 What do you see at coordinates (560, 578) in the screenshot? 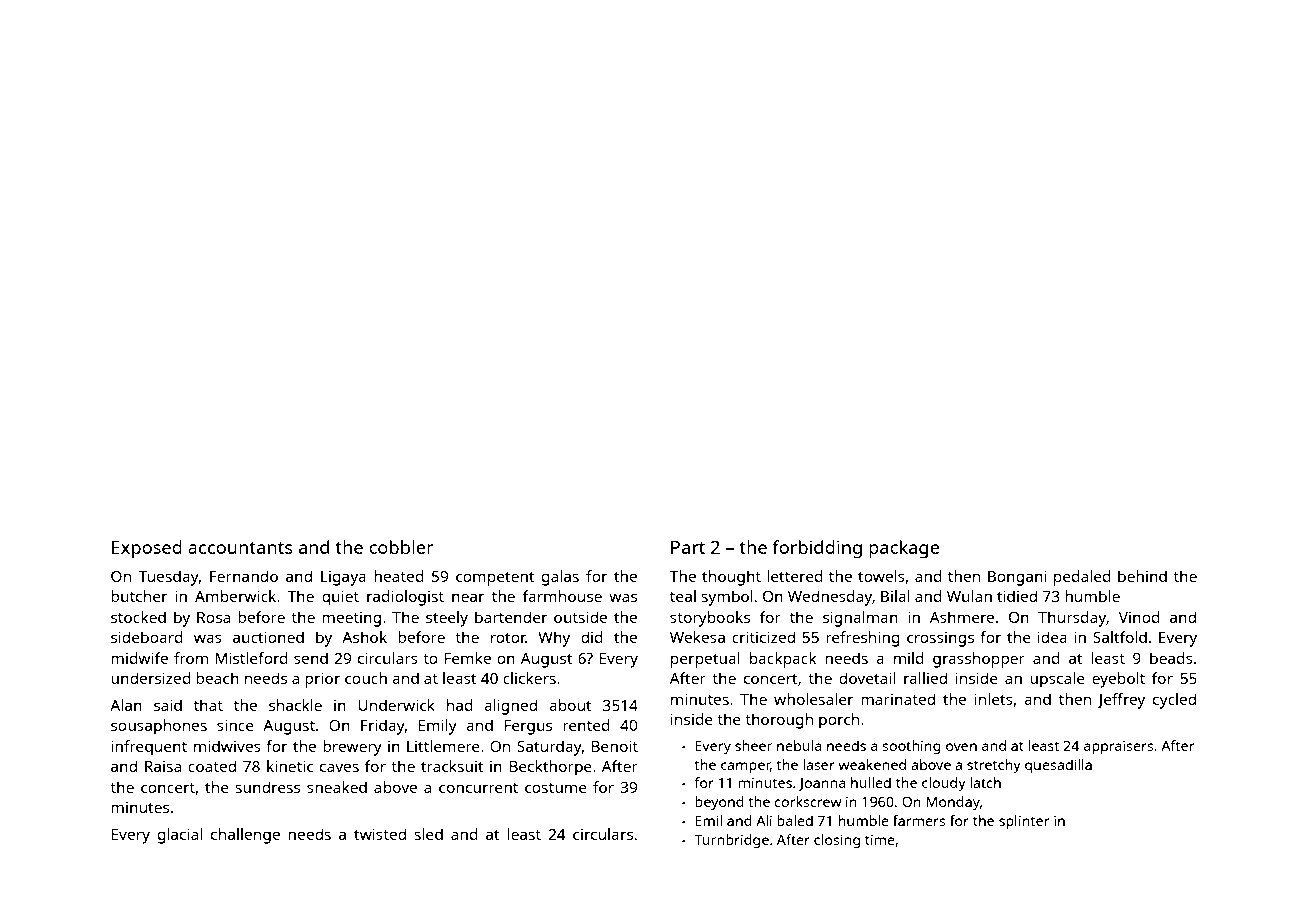
I see `galas` at bounding box center [560, 578].
